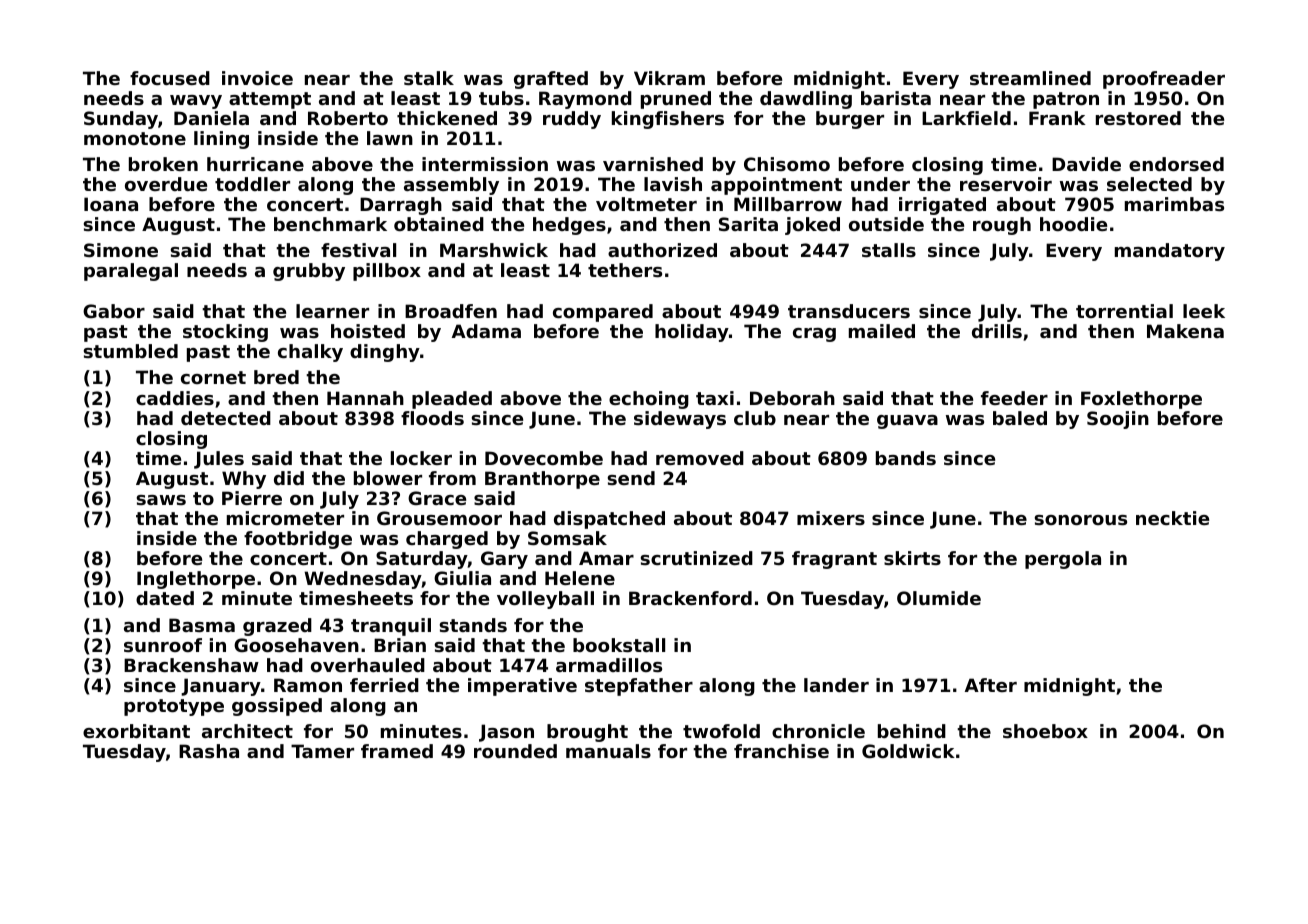  What do you see at coordinates (882, 331) in the screenshot?
I see `mailed` at bounding box center [882, 331].
